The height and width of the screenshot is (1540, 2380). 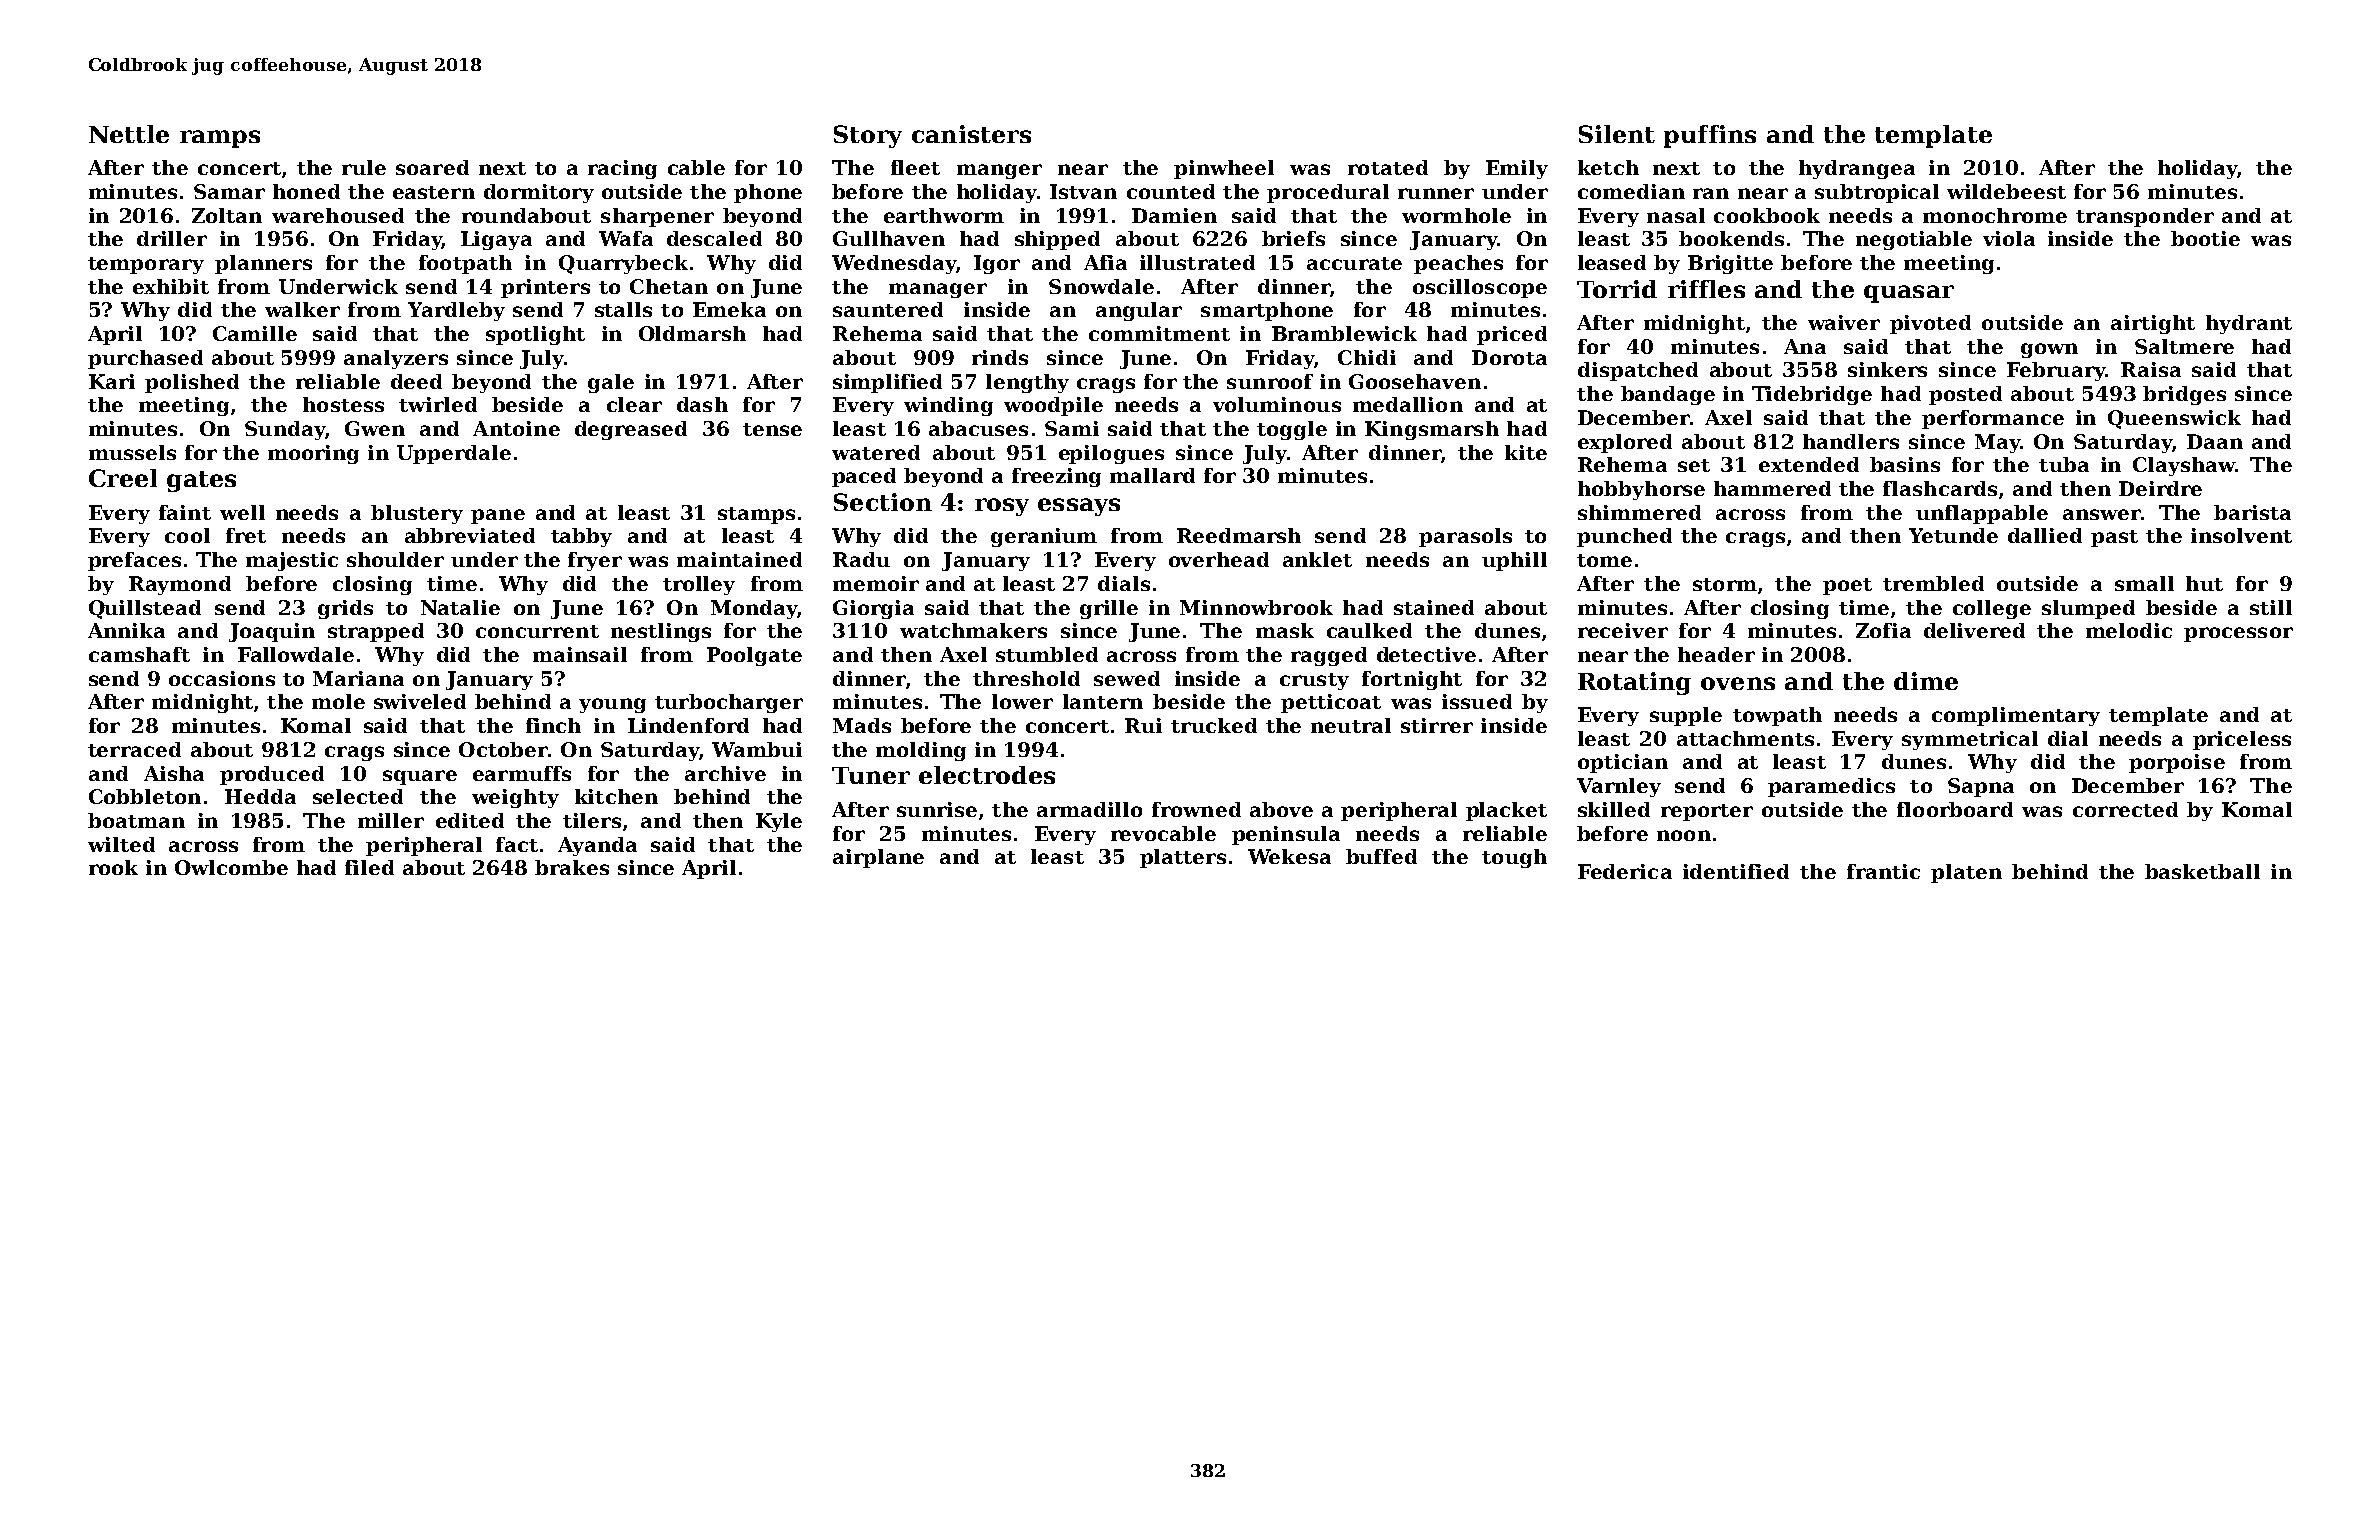 What do you see at coordinates (1434, 607) in the screenshot?
I see `stained` at bounding box center [1434, 607].
